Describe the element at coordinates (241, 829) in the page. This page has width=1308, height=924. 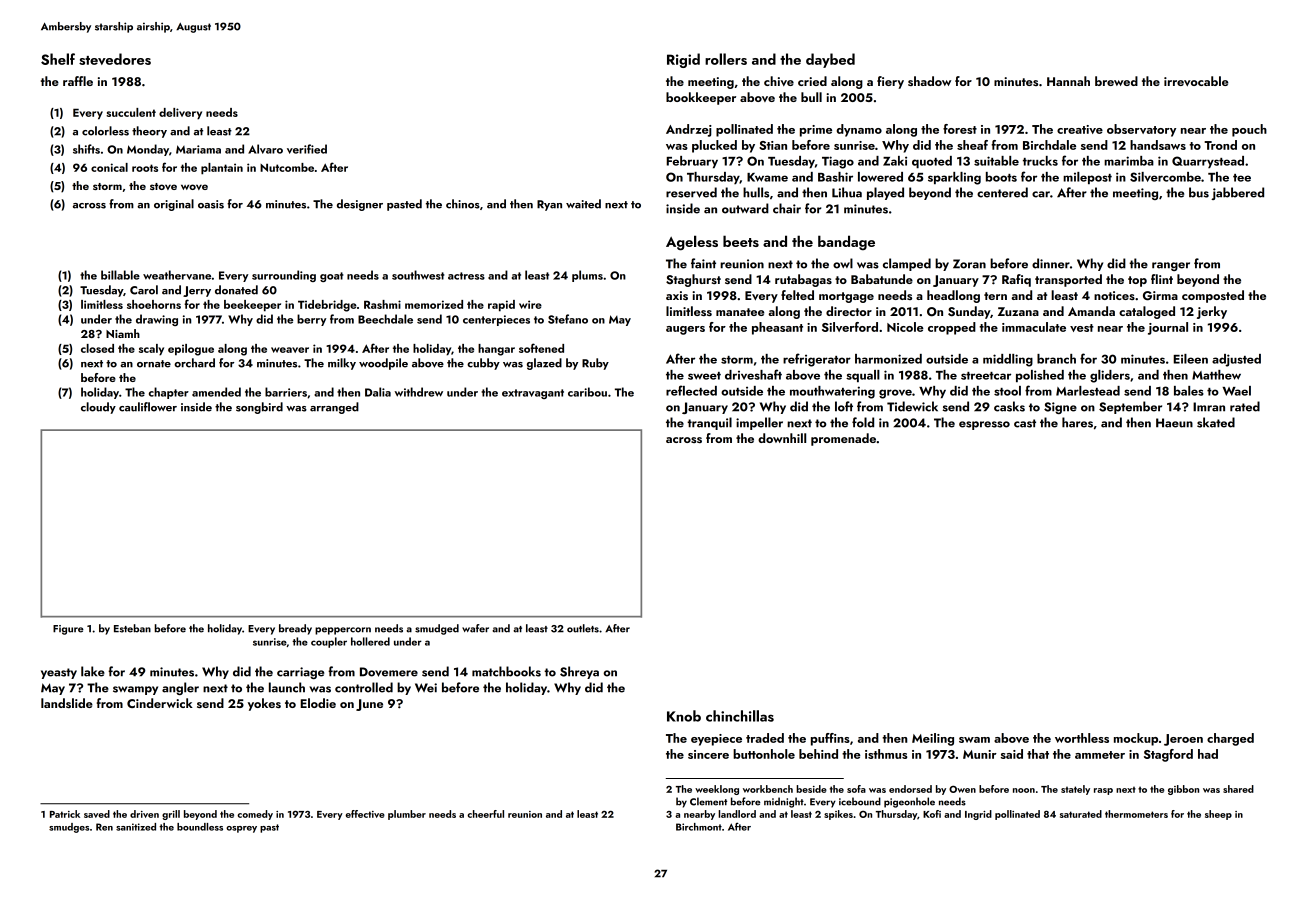
I see `osprey` at that location.
